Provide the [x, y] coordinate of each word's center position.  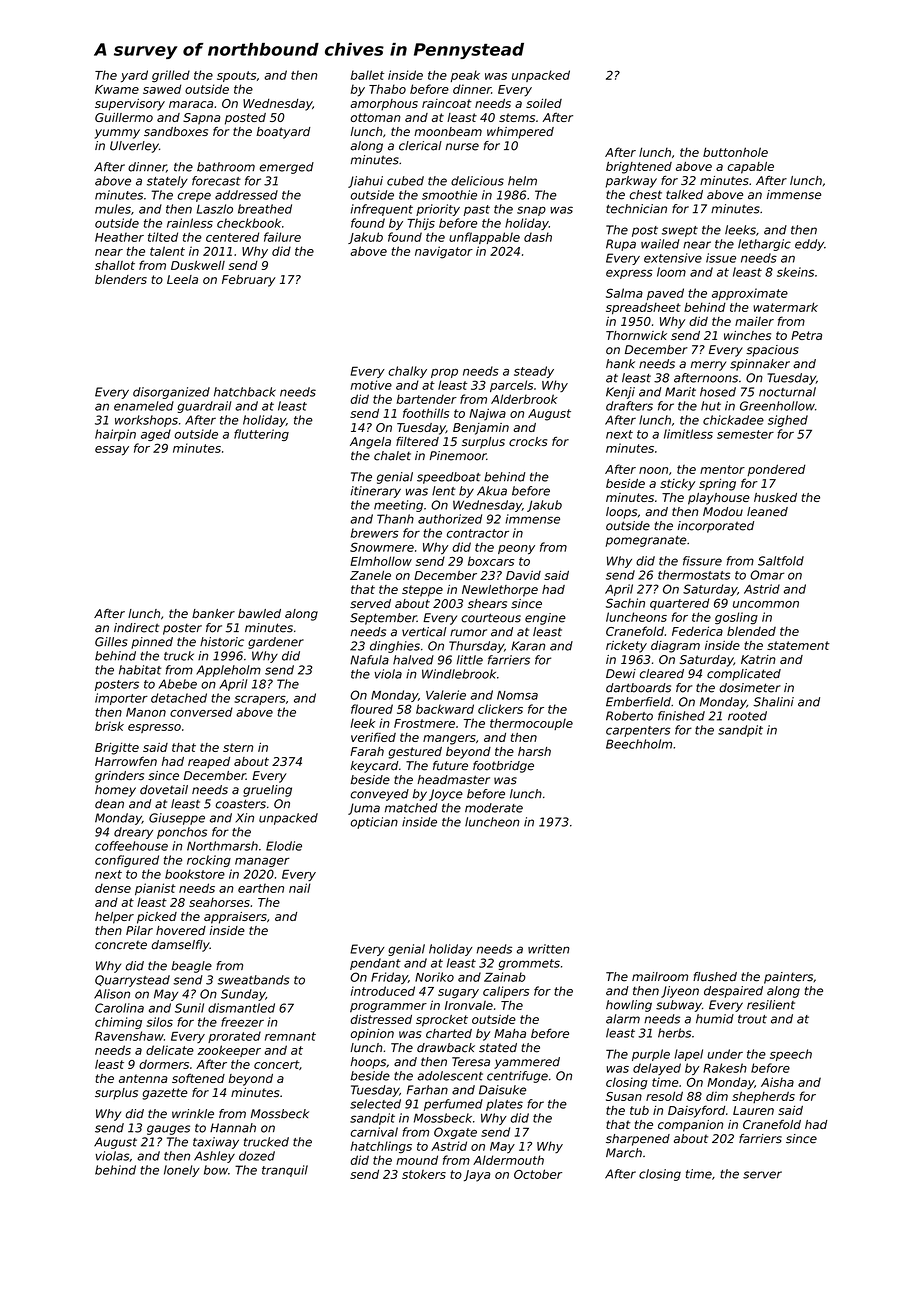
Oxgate [455, 1133]
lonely [182, 1171]
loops [621, 513]
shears [487, 603]
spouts [236, 76]
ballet [367, 75]
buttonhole [735, 152]
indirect [136, 628]
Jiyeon [680, 992]
